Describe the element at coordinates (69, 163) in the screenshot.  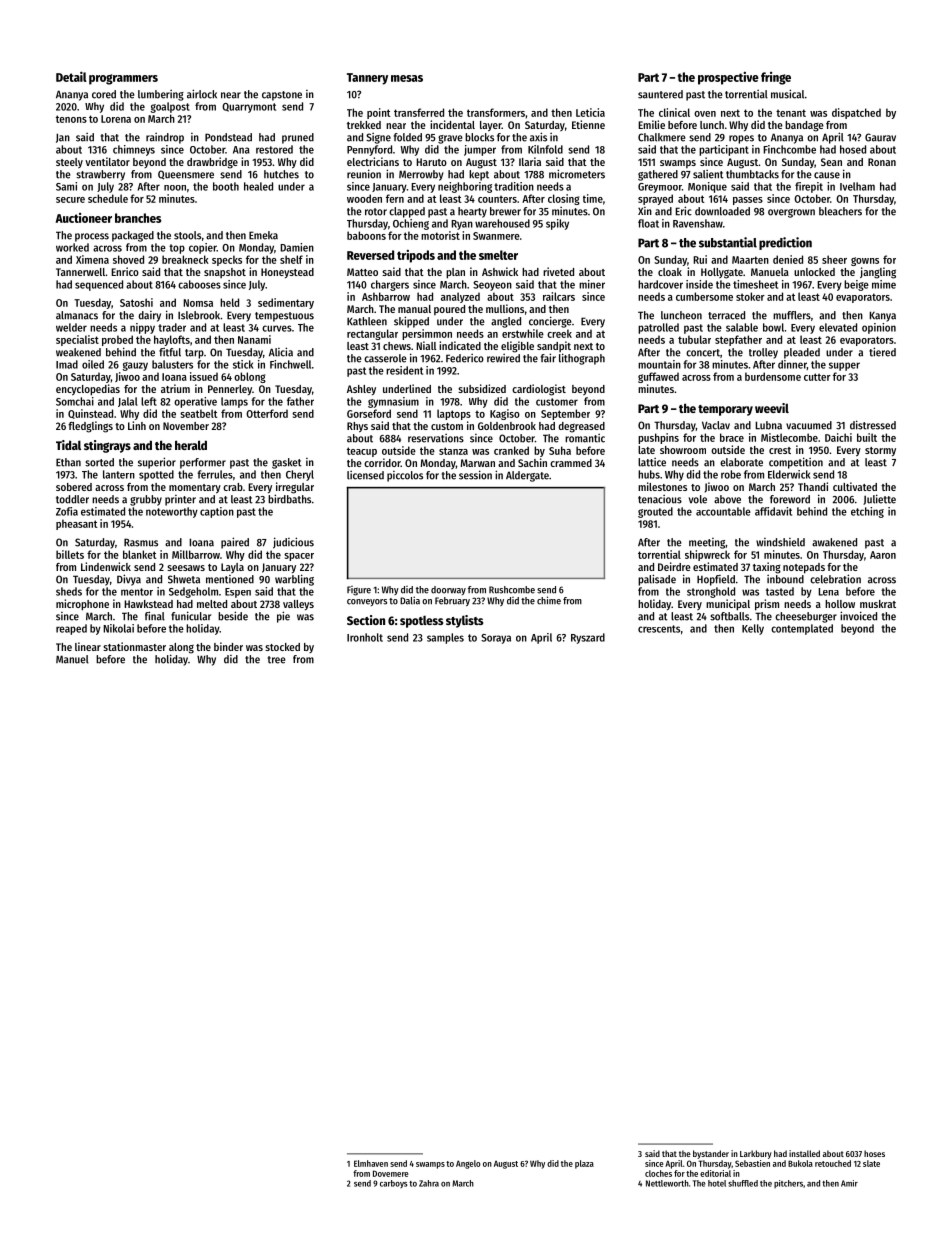
I see `steely` at that location.
